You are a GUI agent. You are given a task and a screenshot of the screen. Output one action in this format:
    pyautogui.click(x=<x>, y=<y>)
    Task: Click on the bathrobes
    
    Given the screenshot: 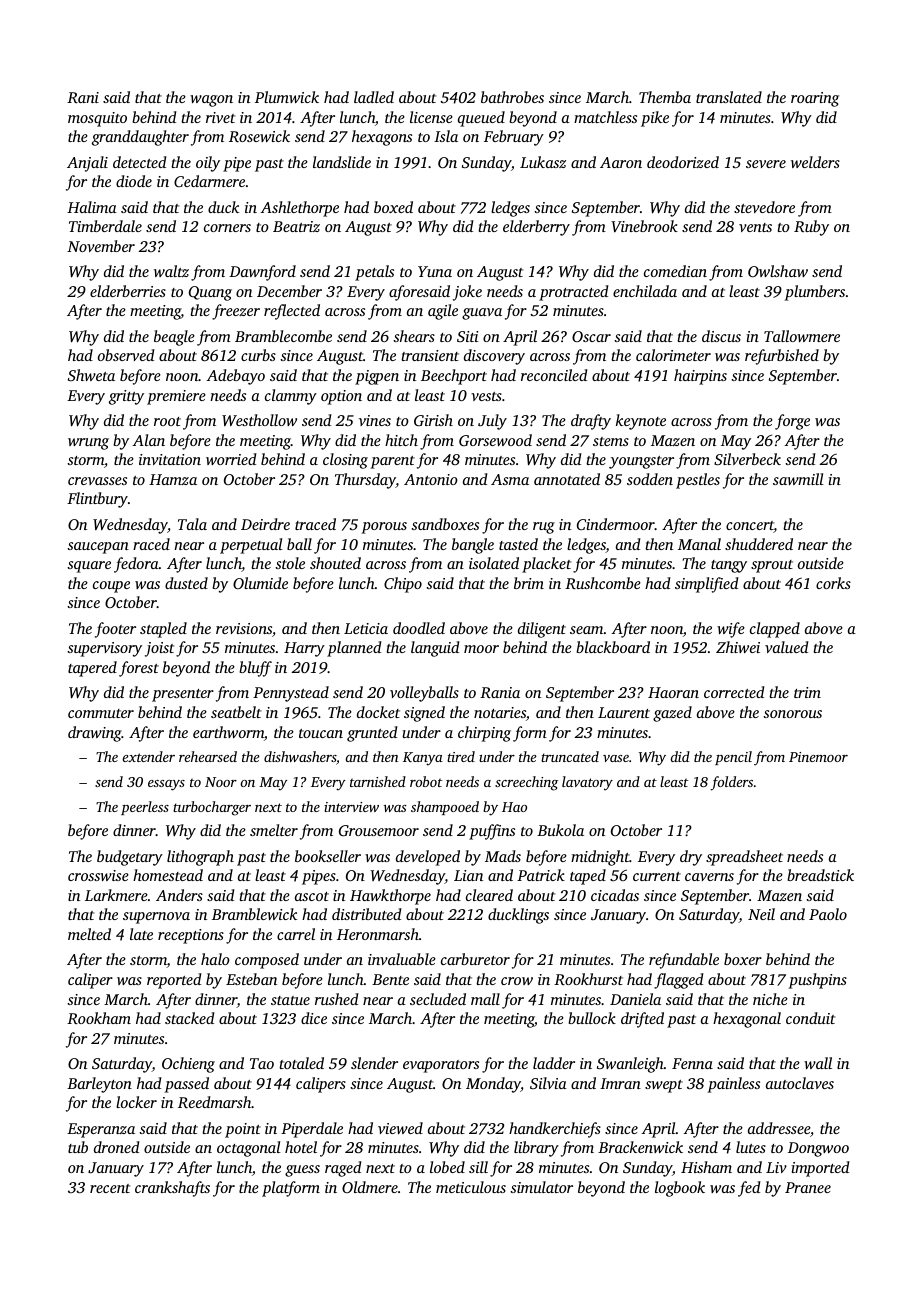 What is the action you would take?
    pyautogui.click(x=512, y=97)
